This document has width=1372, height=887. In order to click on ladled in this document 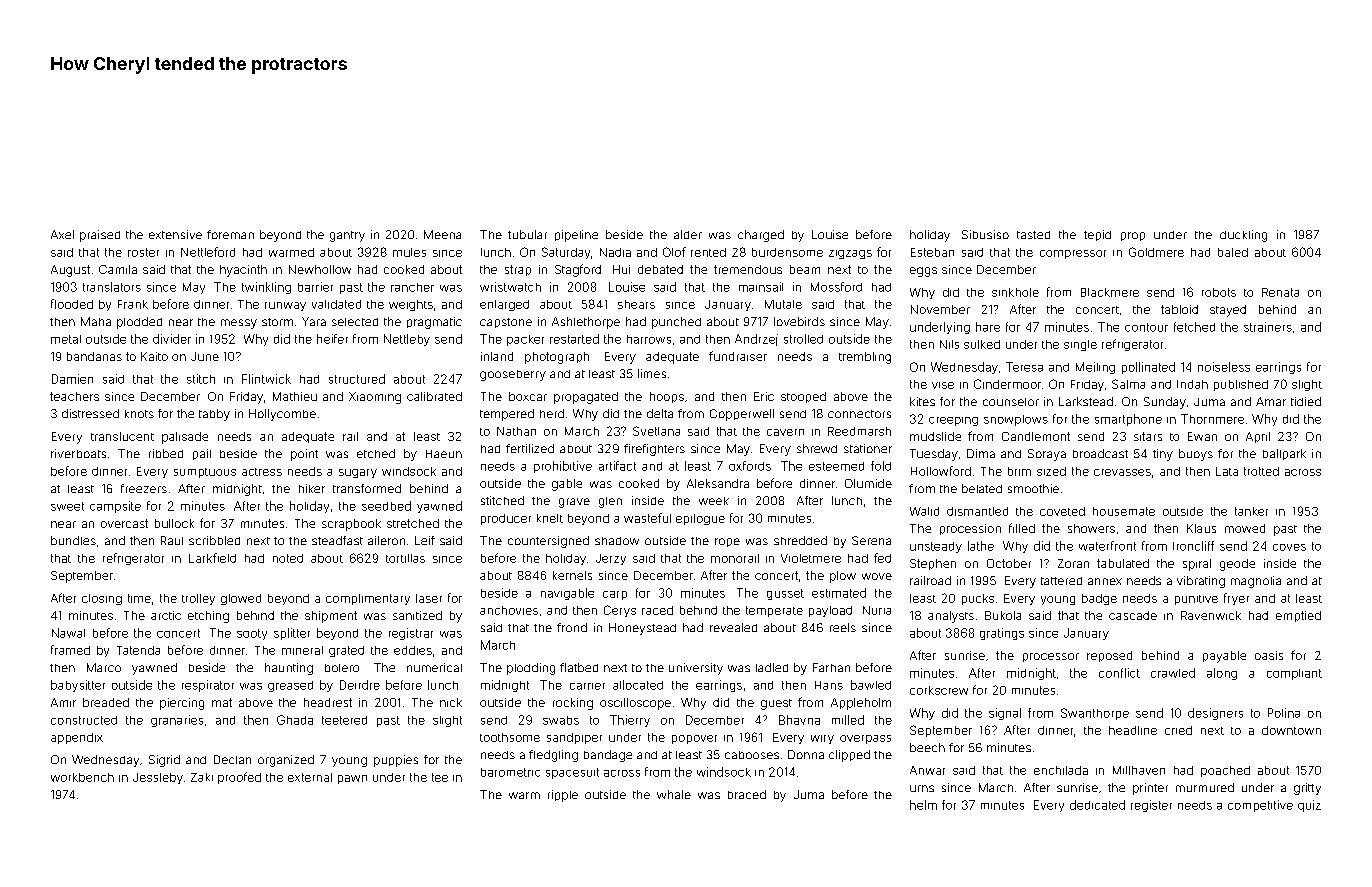, I will do `click(772, 667)`.
